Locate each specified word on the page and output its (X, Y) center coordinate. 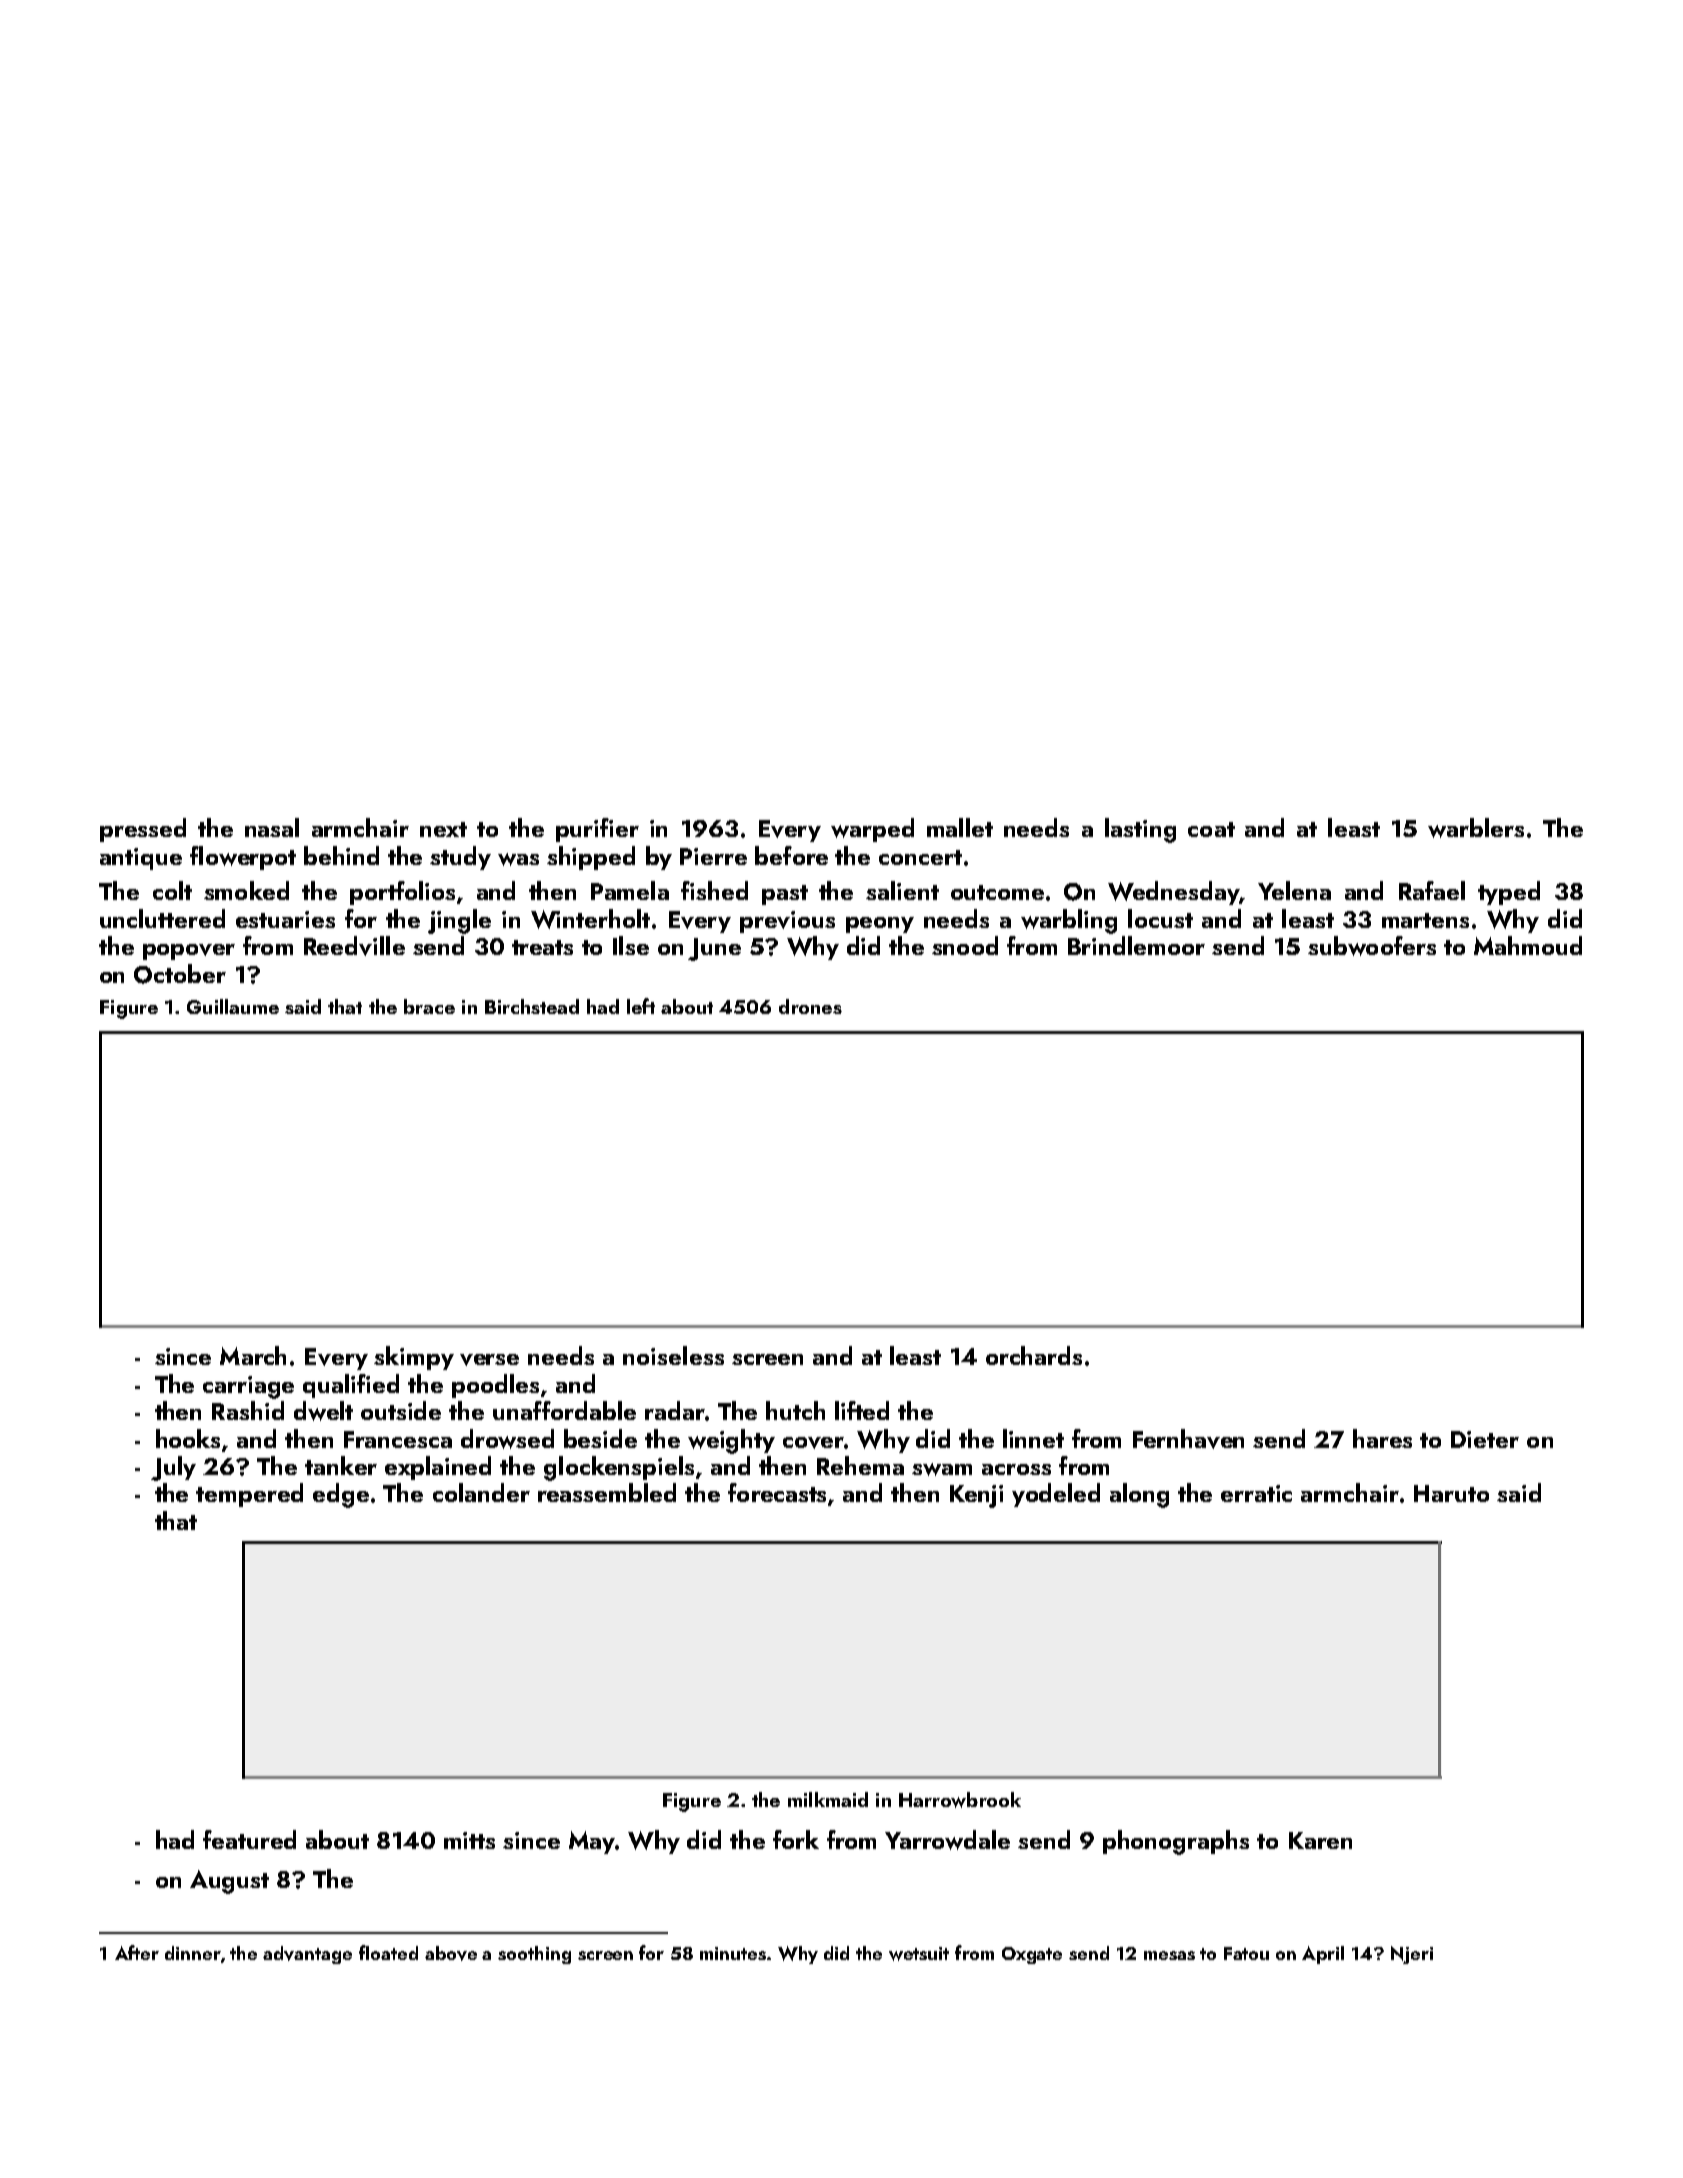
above (451, 1953)
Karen (1320, 1840)
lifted (862, 1410)
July (173, 1468)
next (443, 829)
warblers (1476, 828)
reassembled (607, 1492)
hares (1382, 1438)
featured (249, 1839)
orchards (1034, 1355)
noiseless (673, 1355)
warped (872, 830)
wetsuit (919, 1954)
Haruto (1451, 1493)
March (253, 1355)
